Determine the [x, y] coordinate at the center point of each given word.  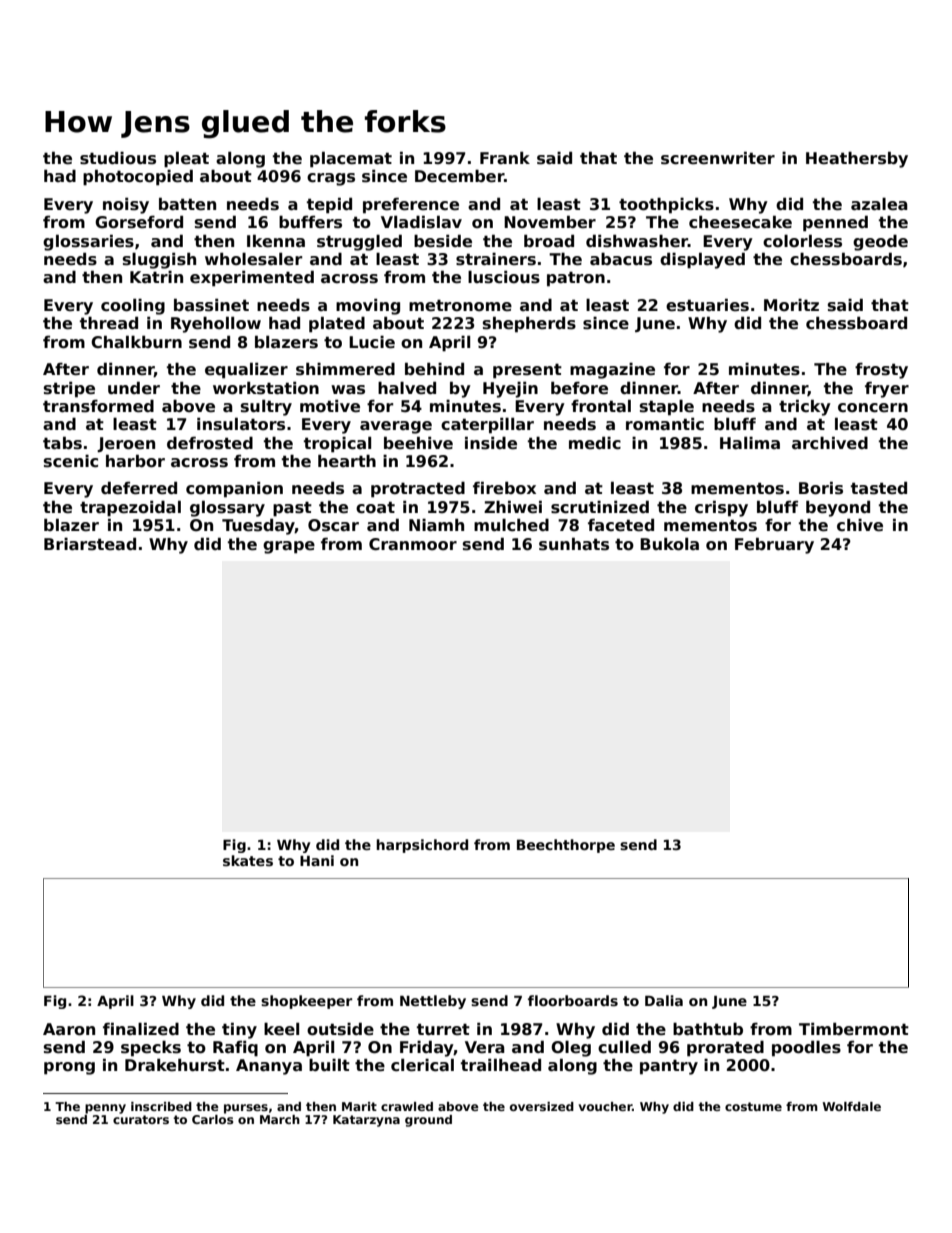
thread [109, 322]
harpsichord [422, 846]
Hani [317, 860]
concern [873, 408]
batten [187, 204]
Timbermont [854, 1029]
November [550, 222]
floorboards [573, 1000]
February [774, 545]
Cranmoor [413, 544]
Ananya [269, 1067]
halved [407, 387]
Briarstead [90, 544]
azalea [879, 204]
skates [248, 860]
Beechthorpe [566, 846]
